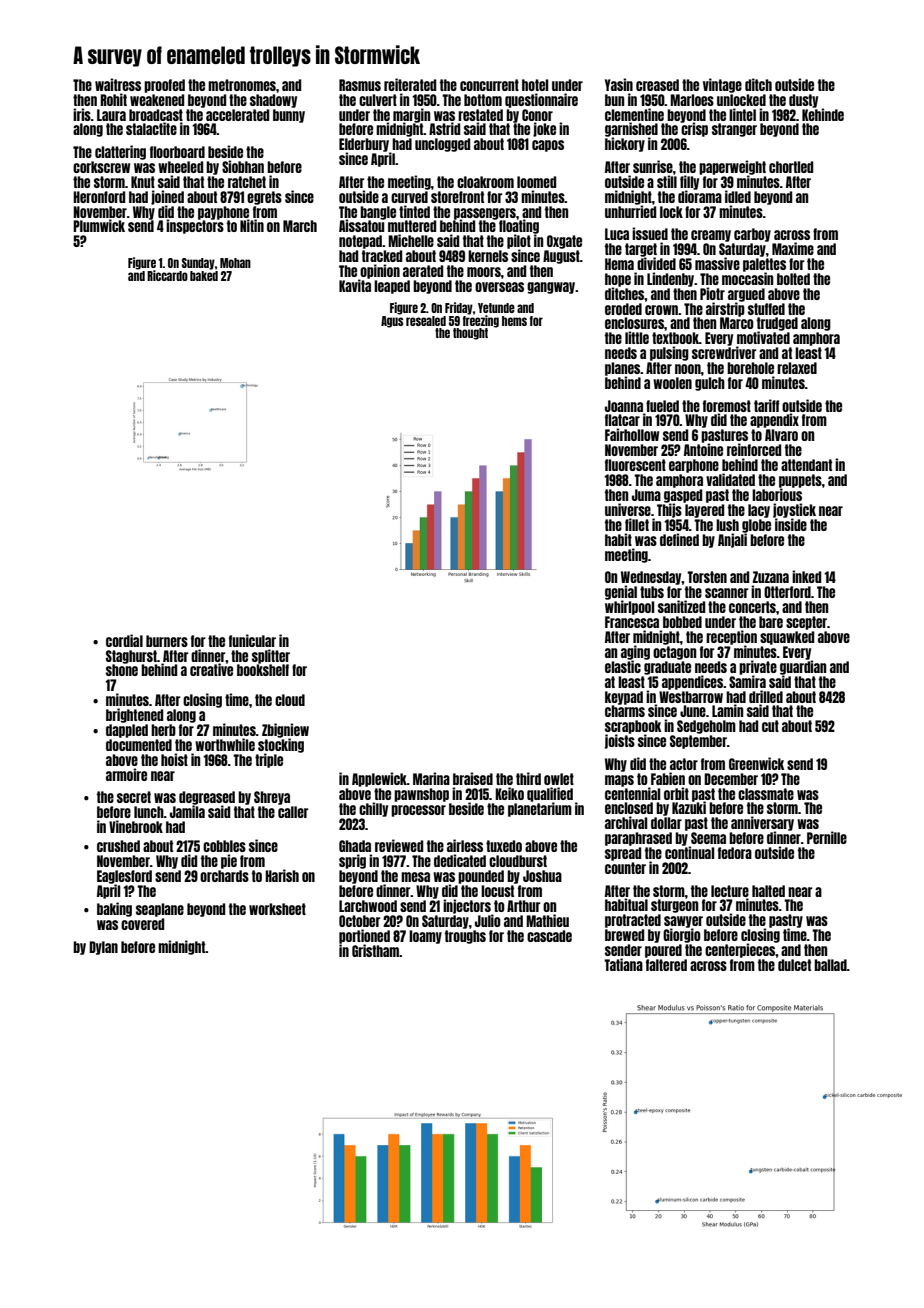 The image size is (924, 1308). Describe the element at coordinates (681, 606) in the screenshot. I see `sanitized` at that location.
